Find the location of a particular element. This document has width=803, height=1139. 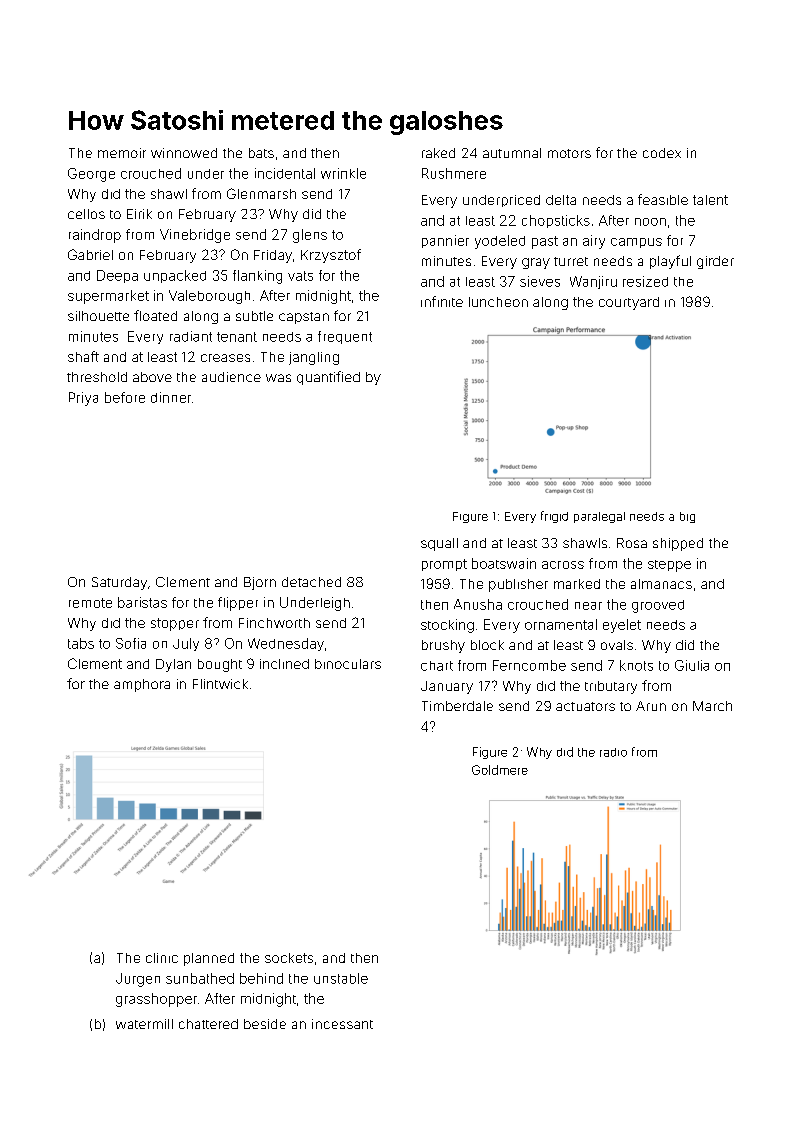

Rushmere is located at coordinates (454, 173).
